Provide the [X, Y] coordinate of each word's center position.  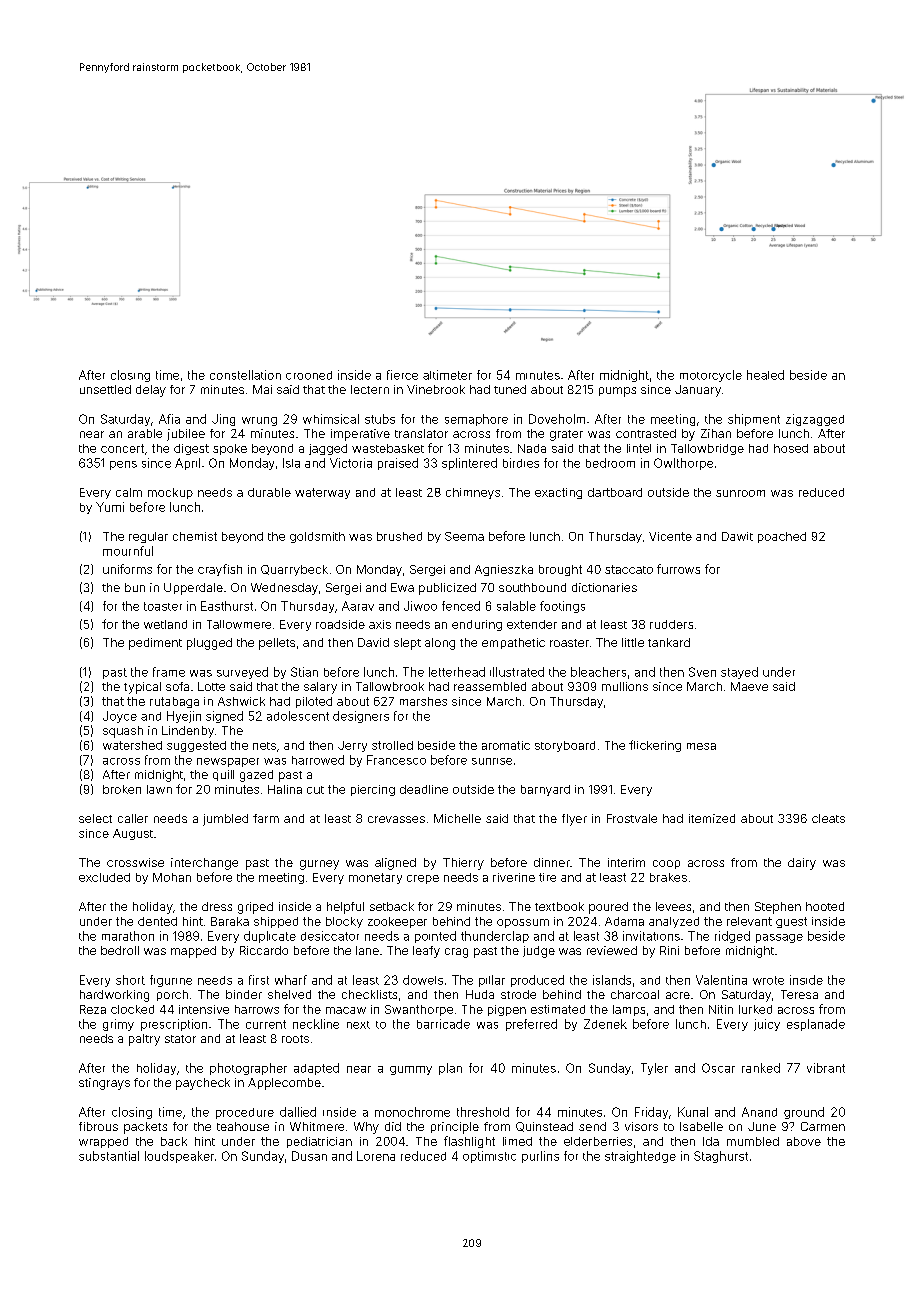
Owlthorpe [683, 464]
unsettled [105, 389]
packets [145, 1128]
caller [133, 818]
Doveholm [557, 419]
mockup [170, 493]
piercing [373, 790]
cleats [828, 818]
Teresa [799, 994]
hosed [791, 448]
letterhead [457, 672]
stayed [739, 673]
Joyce [120, 717]
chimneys [473, 493]
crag [456, 953]
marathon [128, 936]
